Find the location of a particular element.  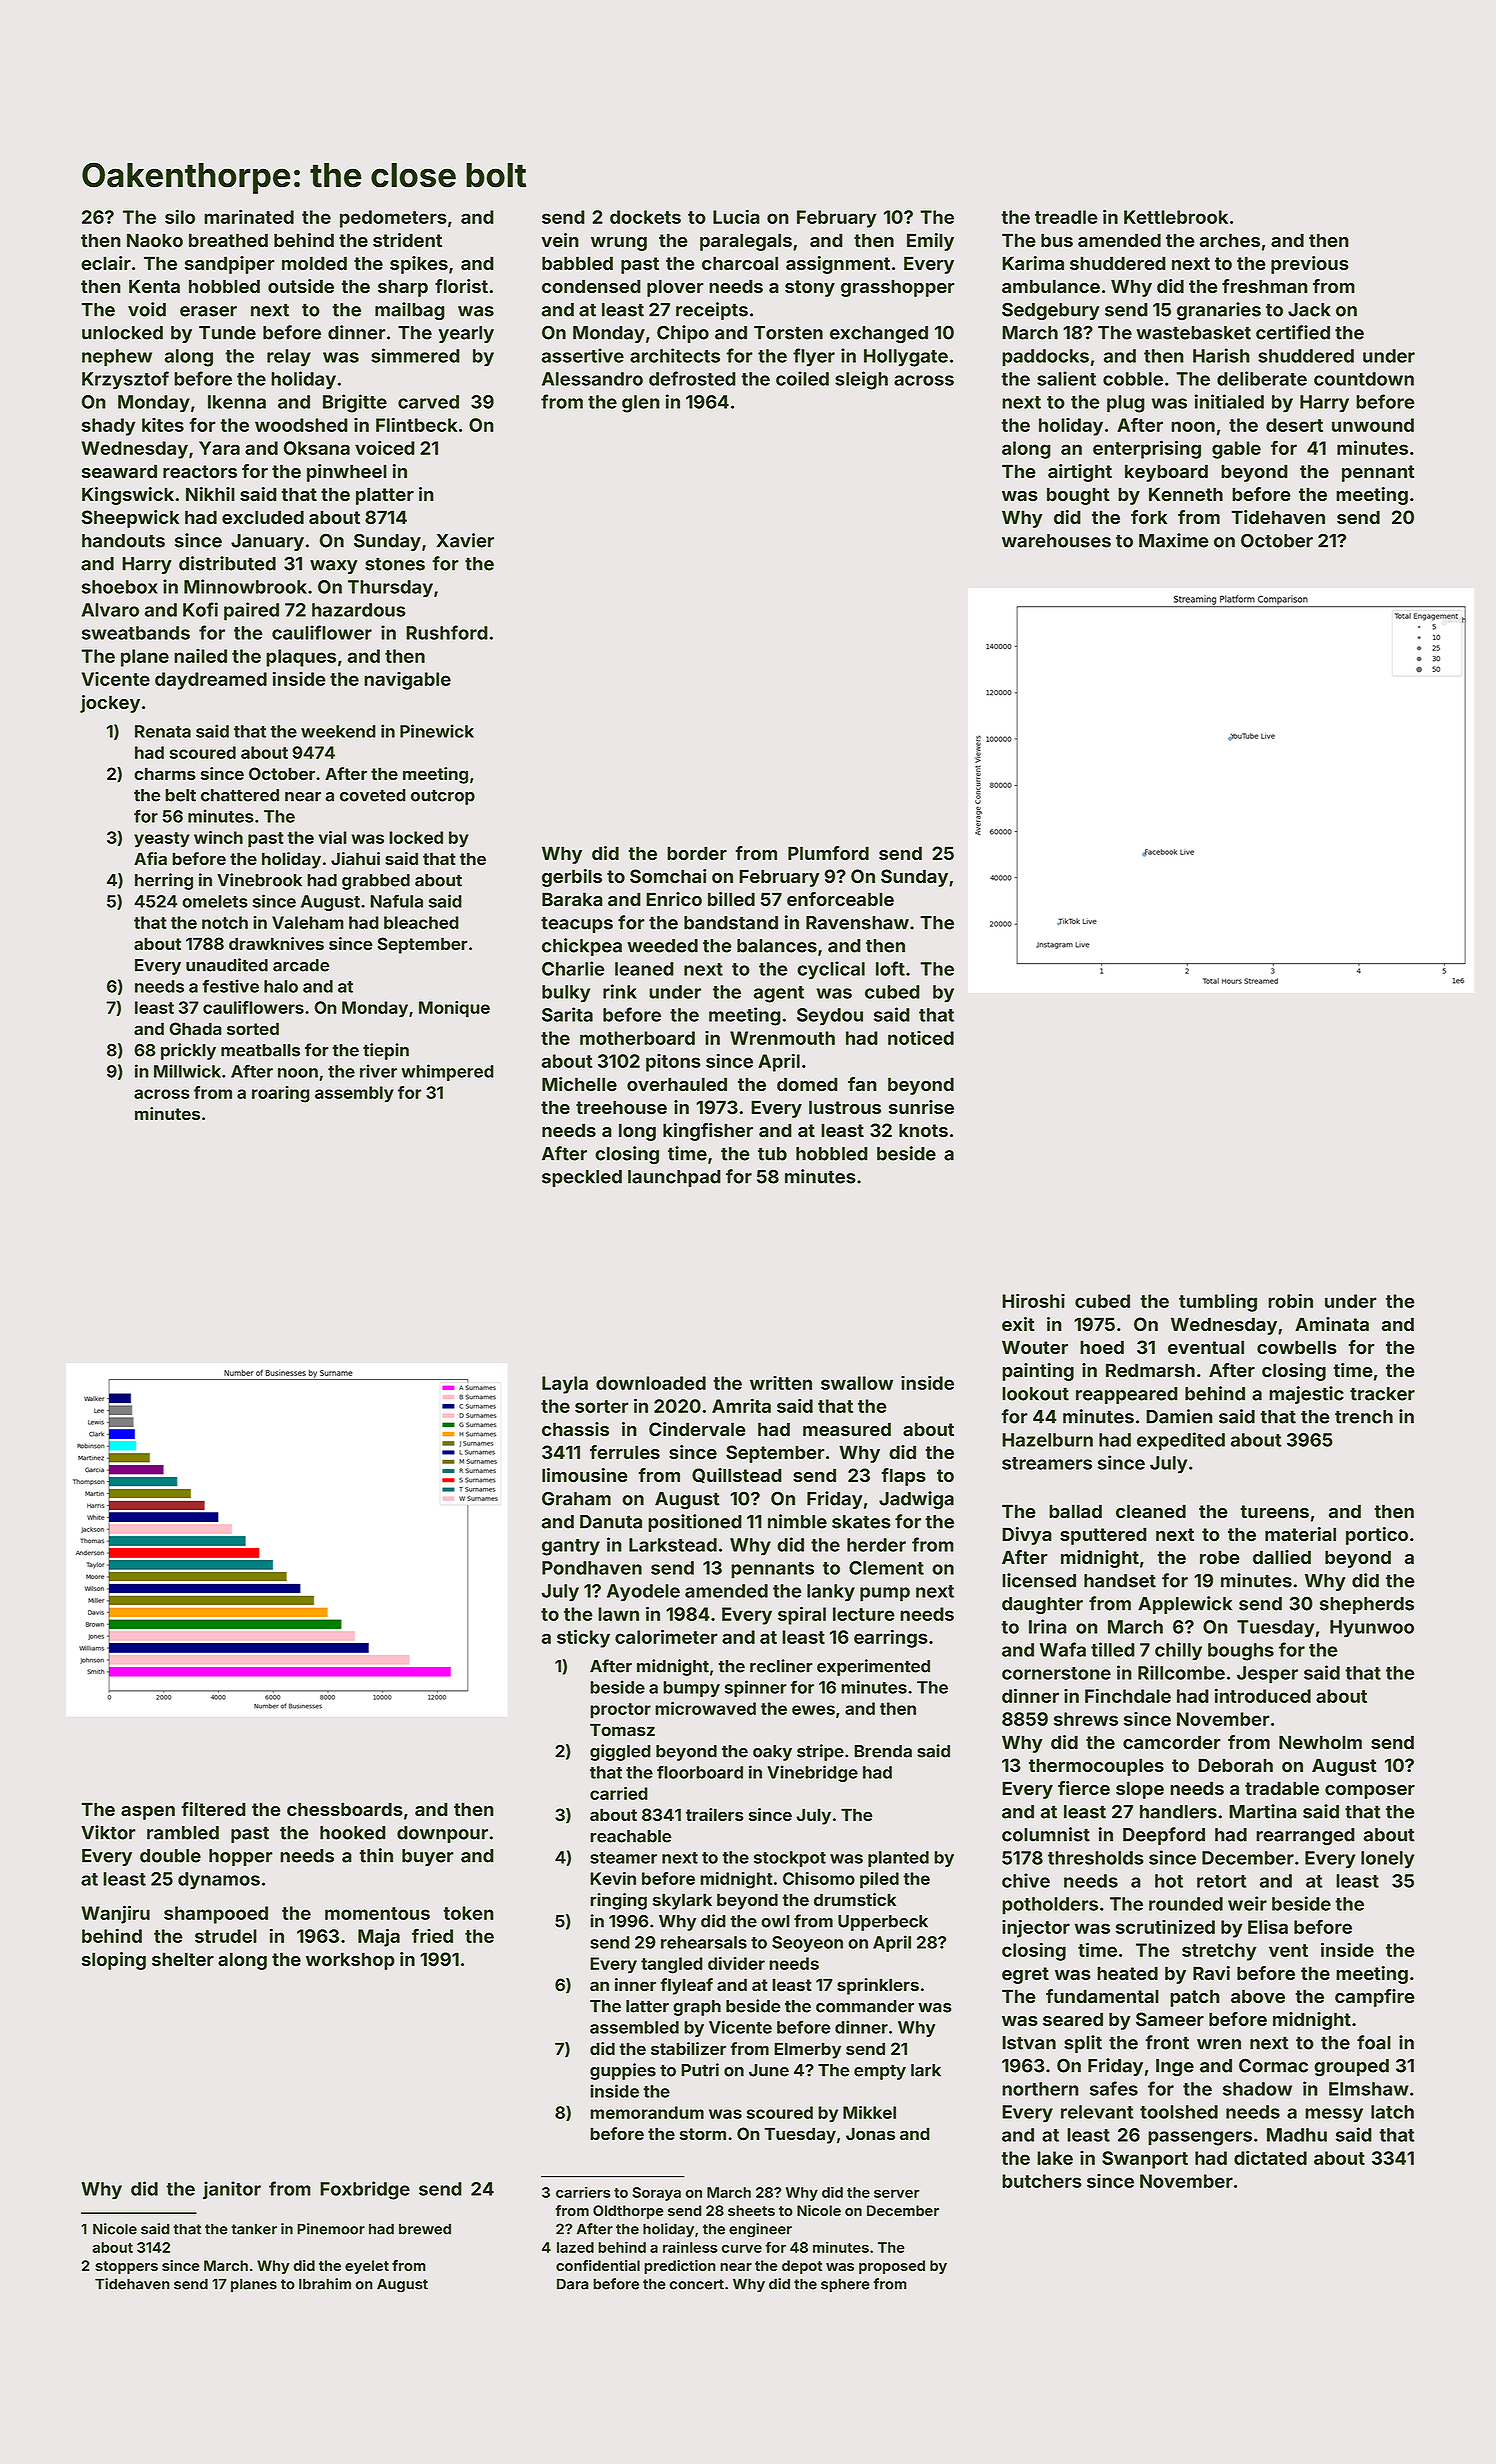

lonely is located at coordinates (1387, 1860).
